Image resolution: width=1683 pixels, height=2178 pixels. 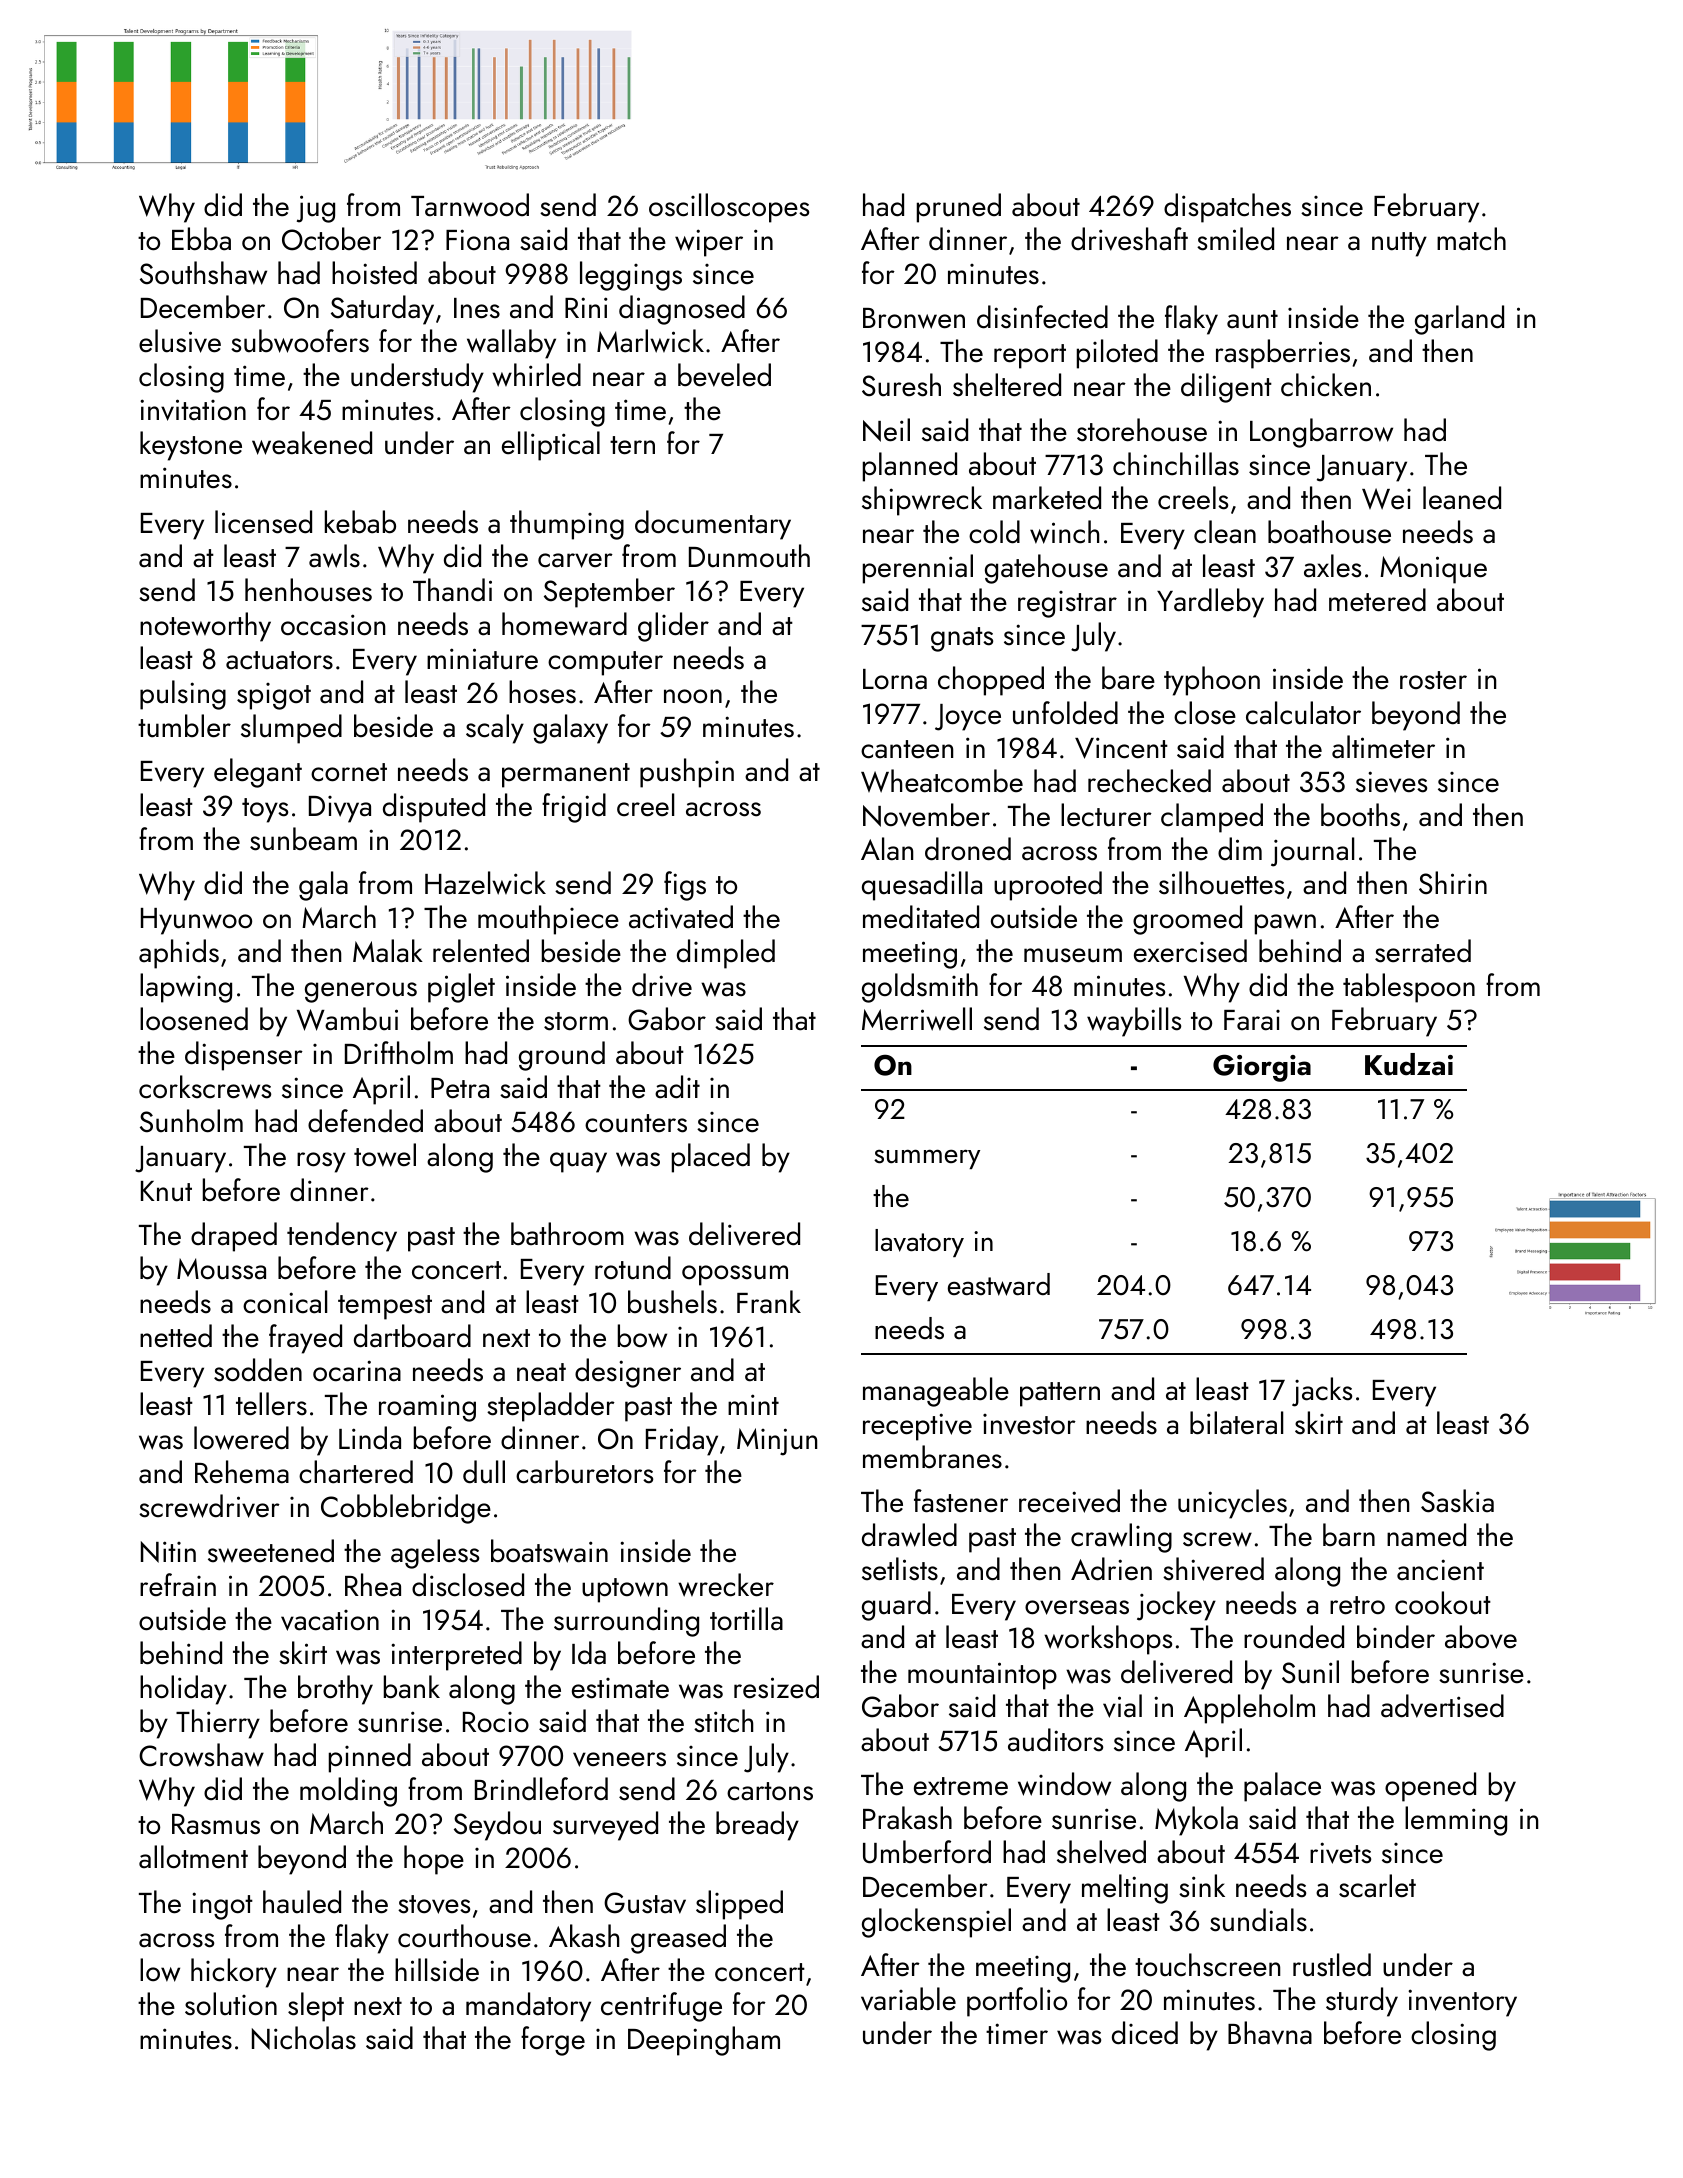 What do you see at coordinates (316, 209) in the image?
I see `jug` at bounding box center [316, 209].
